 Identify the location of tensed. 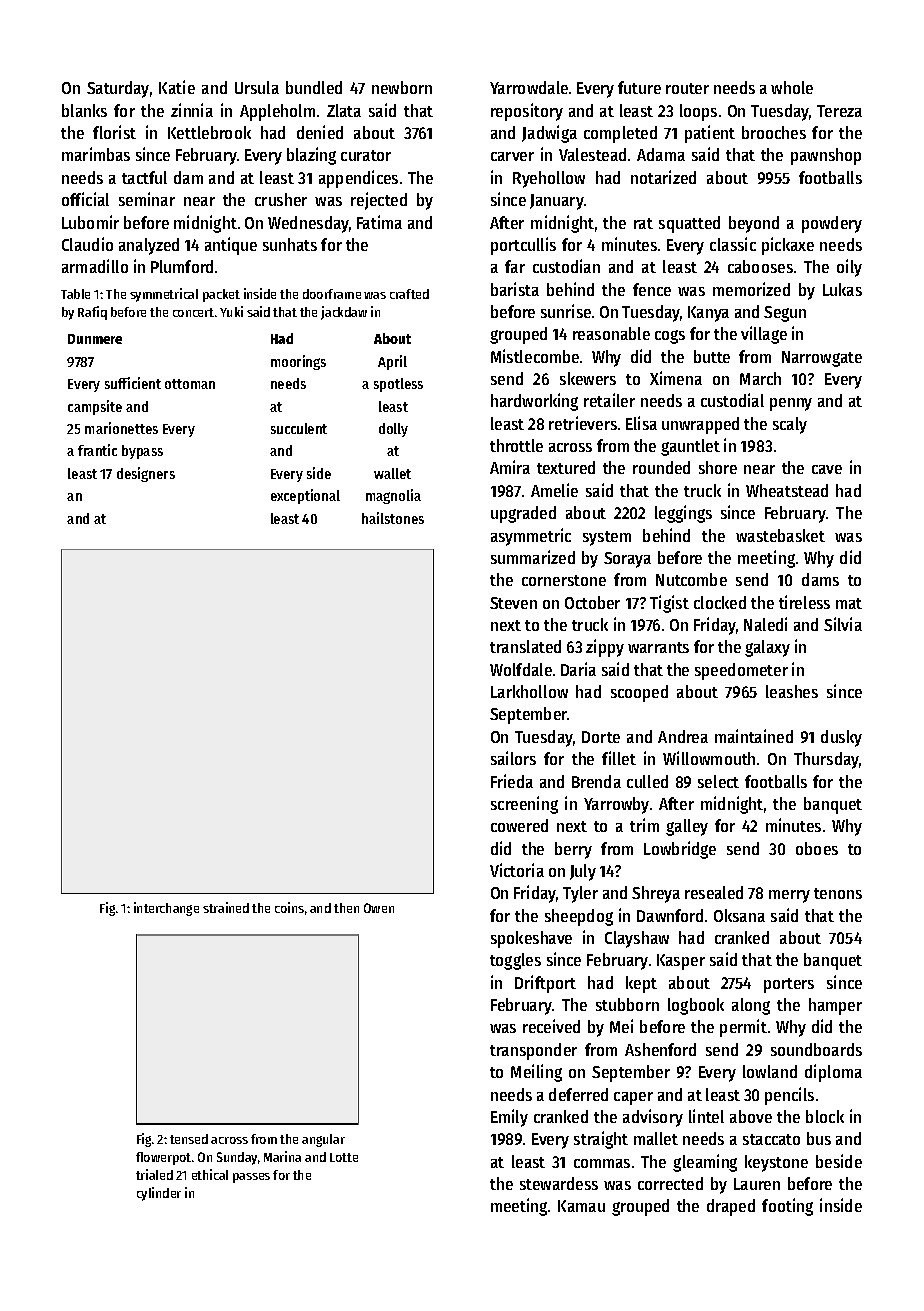
(189, 1139).
